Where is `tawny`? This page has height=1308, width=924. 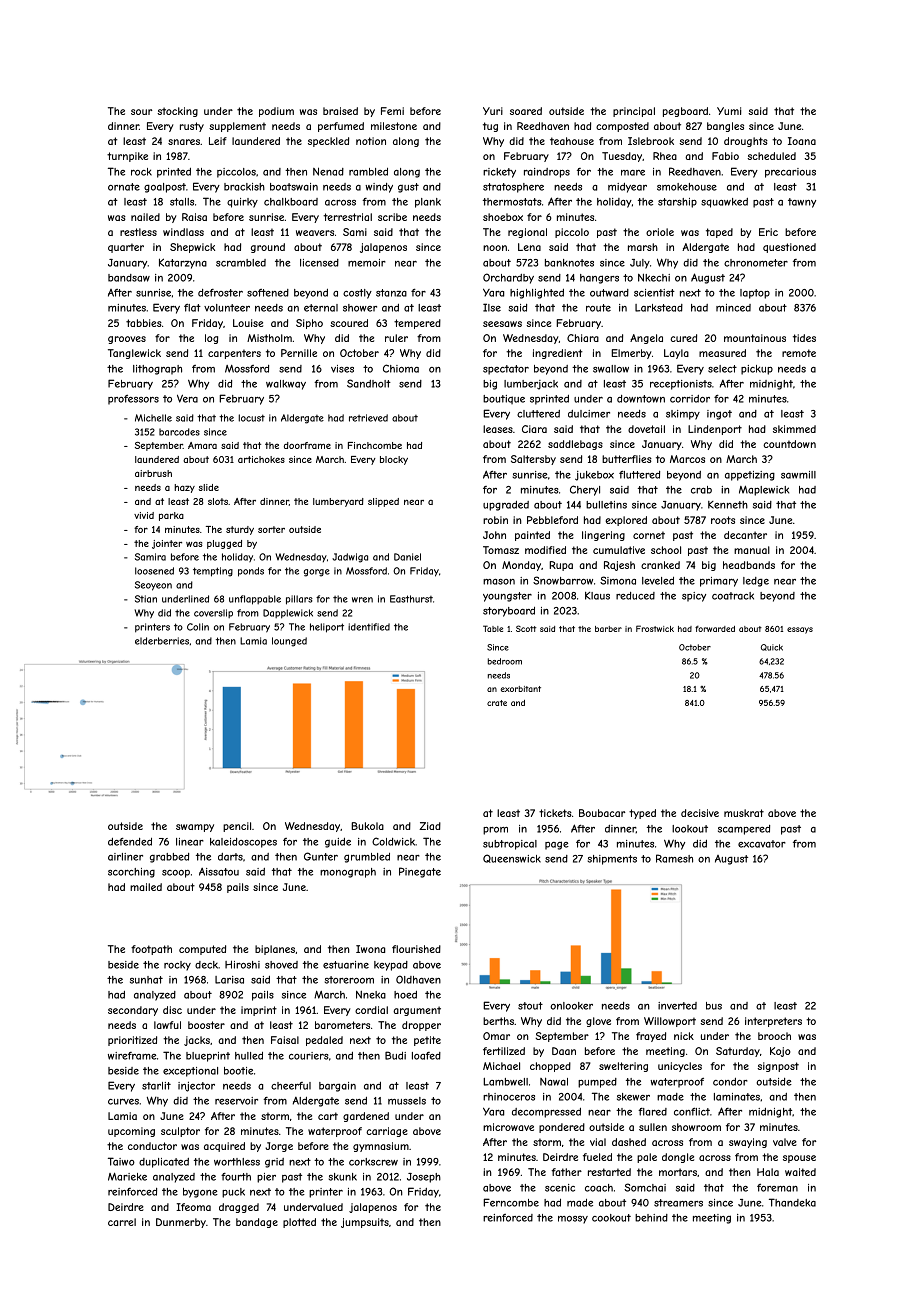 tawny is located at coordinates (802, 203).
